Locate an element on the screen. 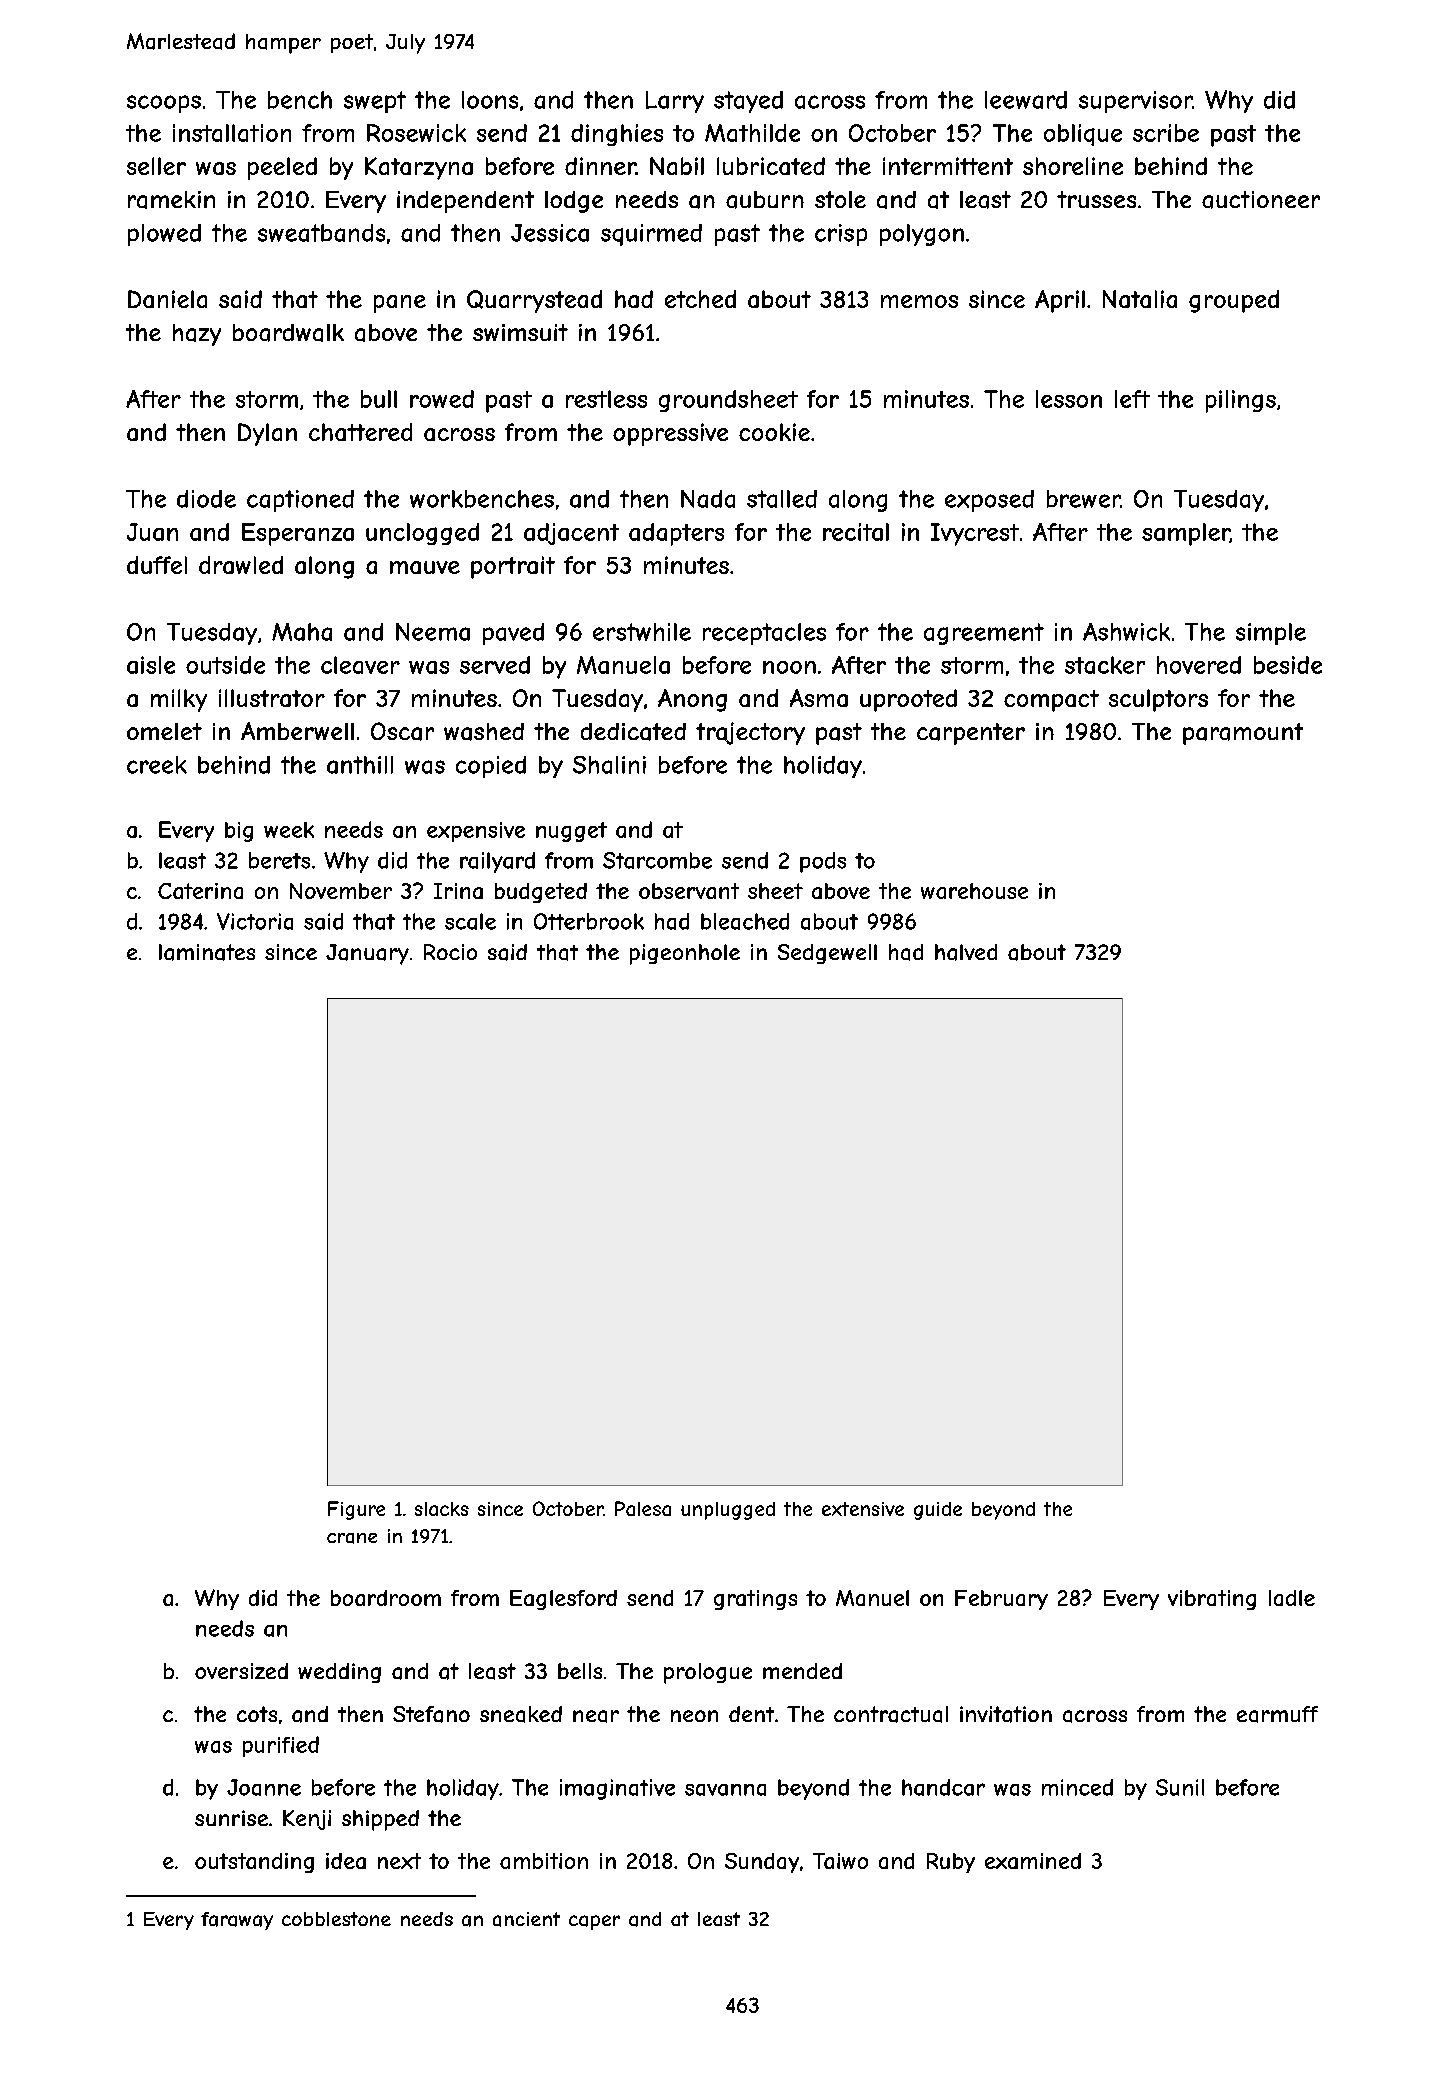 This screenshot has height=2100, width=1450. scribe is located at coordinates (1166, 133).
